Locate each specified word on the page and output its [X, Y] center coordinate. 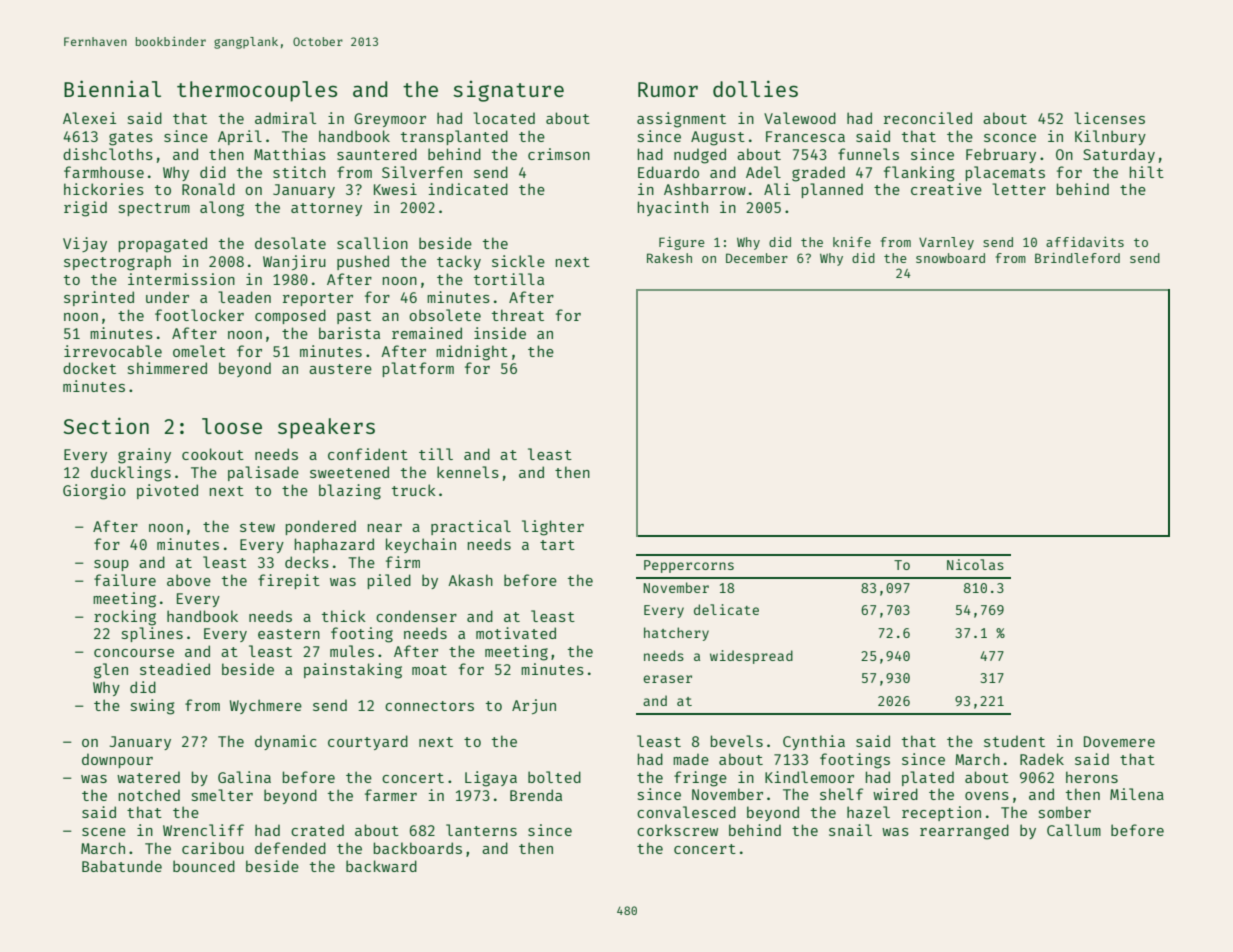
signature [508, 91]
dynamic [285, 742]
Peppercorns [689, 566]
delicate [726, 609]
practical [471, 527]
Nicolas [975, 564]
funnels [868, 154]
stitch [299, 172]
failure [125, 580]
